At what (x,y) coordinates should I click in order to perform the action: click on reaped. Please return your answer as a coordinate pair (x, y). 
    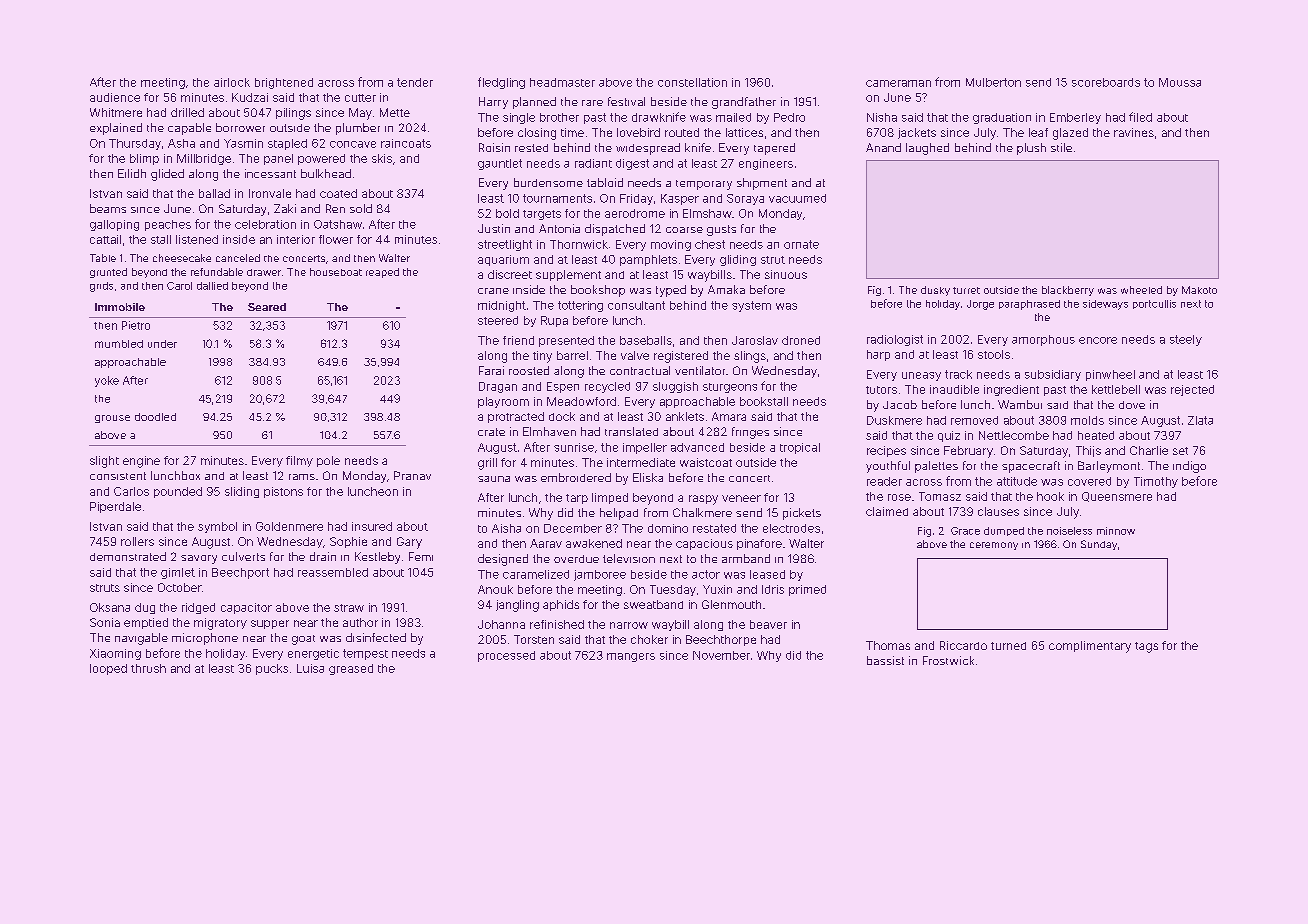
    Looking at the image, I should click on (382, 273).
